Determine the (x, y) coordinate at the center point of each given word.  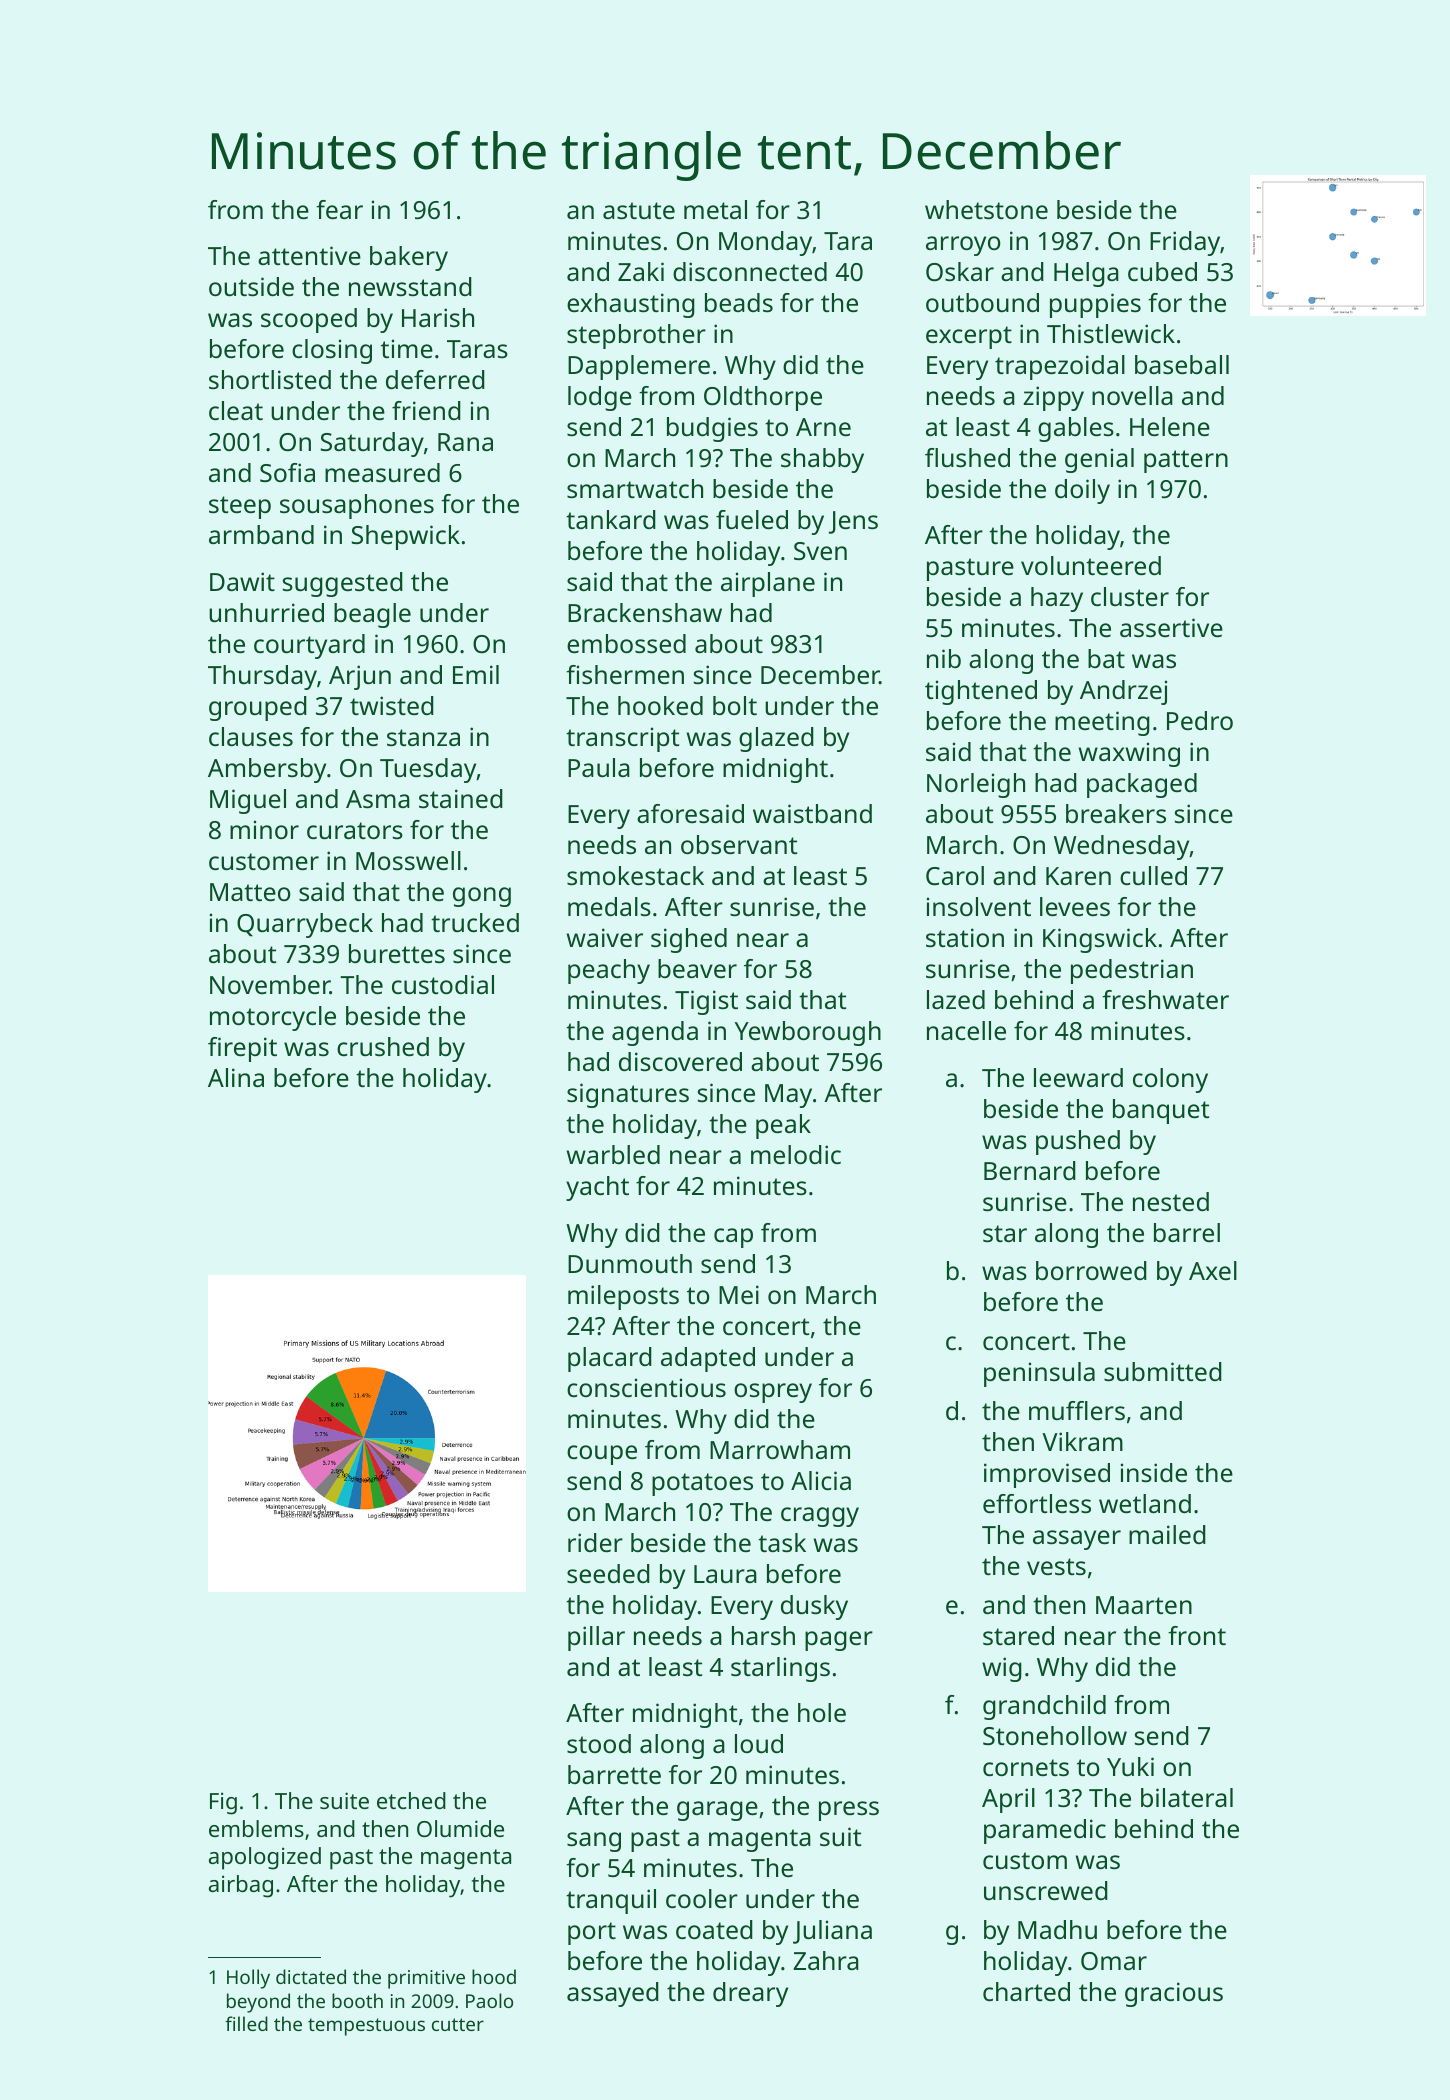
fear (339, 209)
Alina (236, 1077)
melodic (796, 1154)
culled (1153, 875)
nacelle (966, 1030)
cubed (1162, 271)
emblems (256, 1828)
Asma (378, 799)
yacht (597, 1188)
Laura (725, 1574)
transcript (622, 739)
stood (599, 1743)
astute (639, 210)
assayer (1077, 1540)
